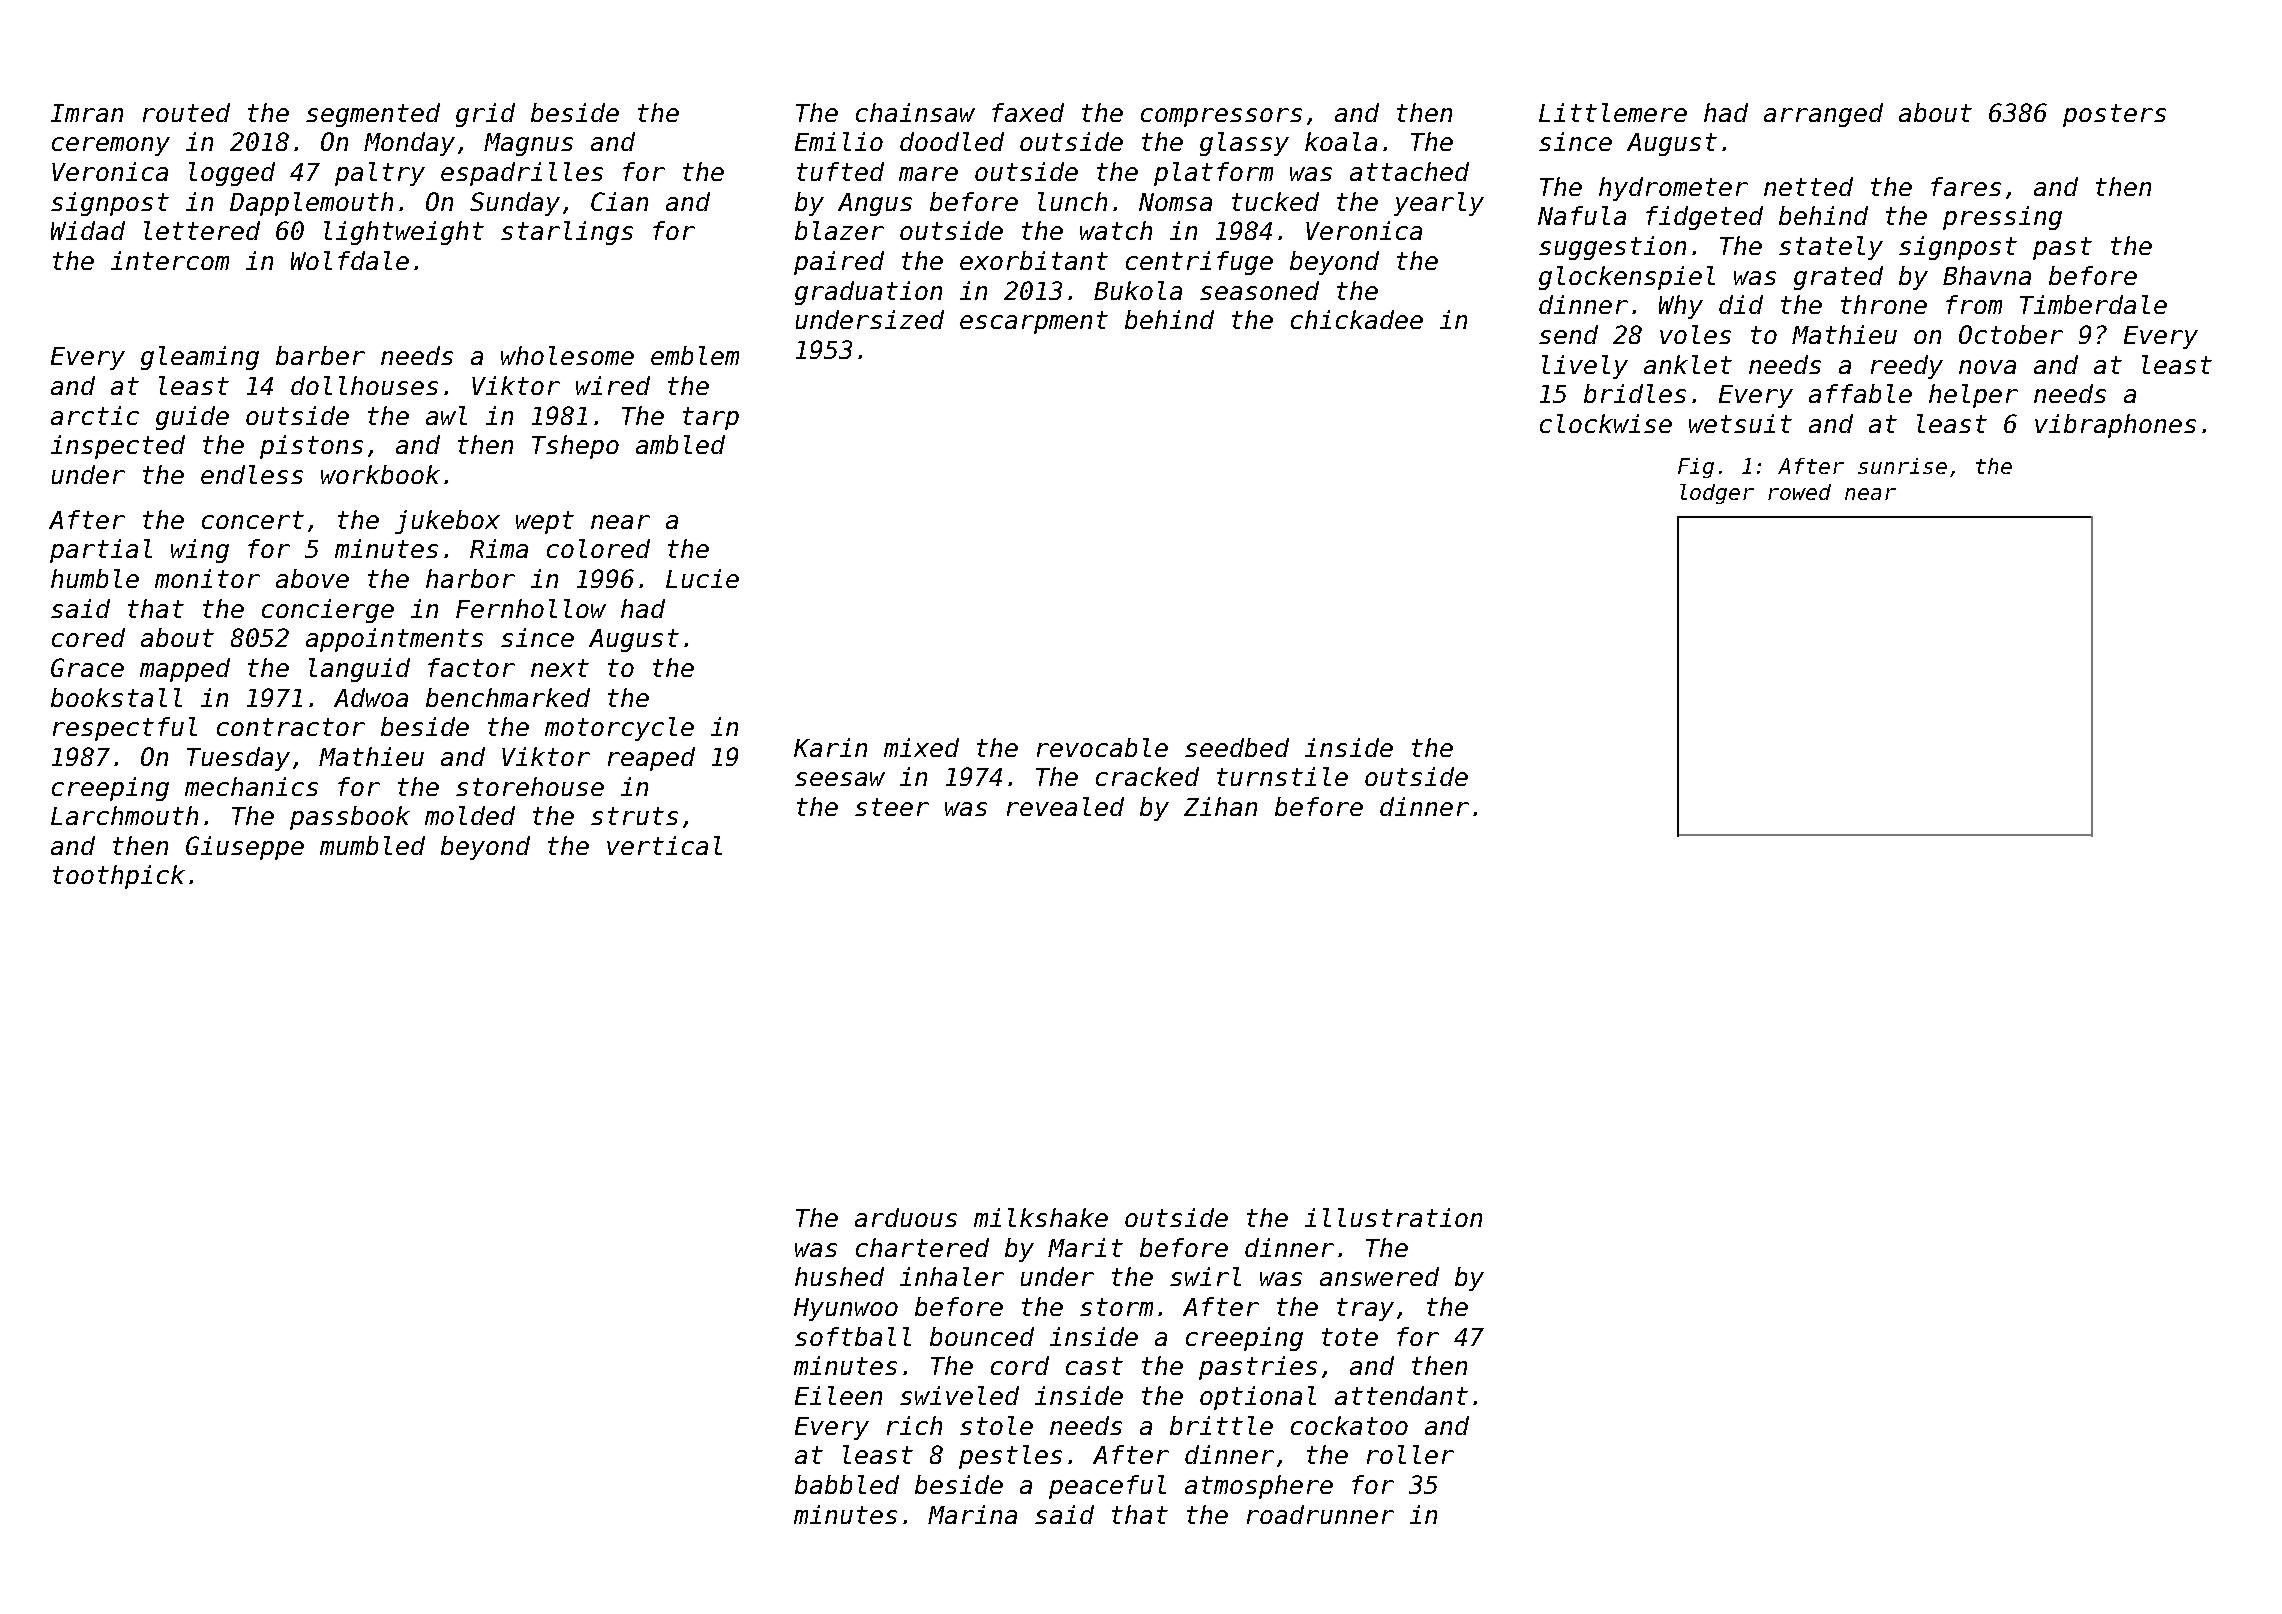  I want to click on concierge, so click(328, 611).
